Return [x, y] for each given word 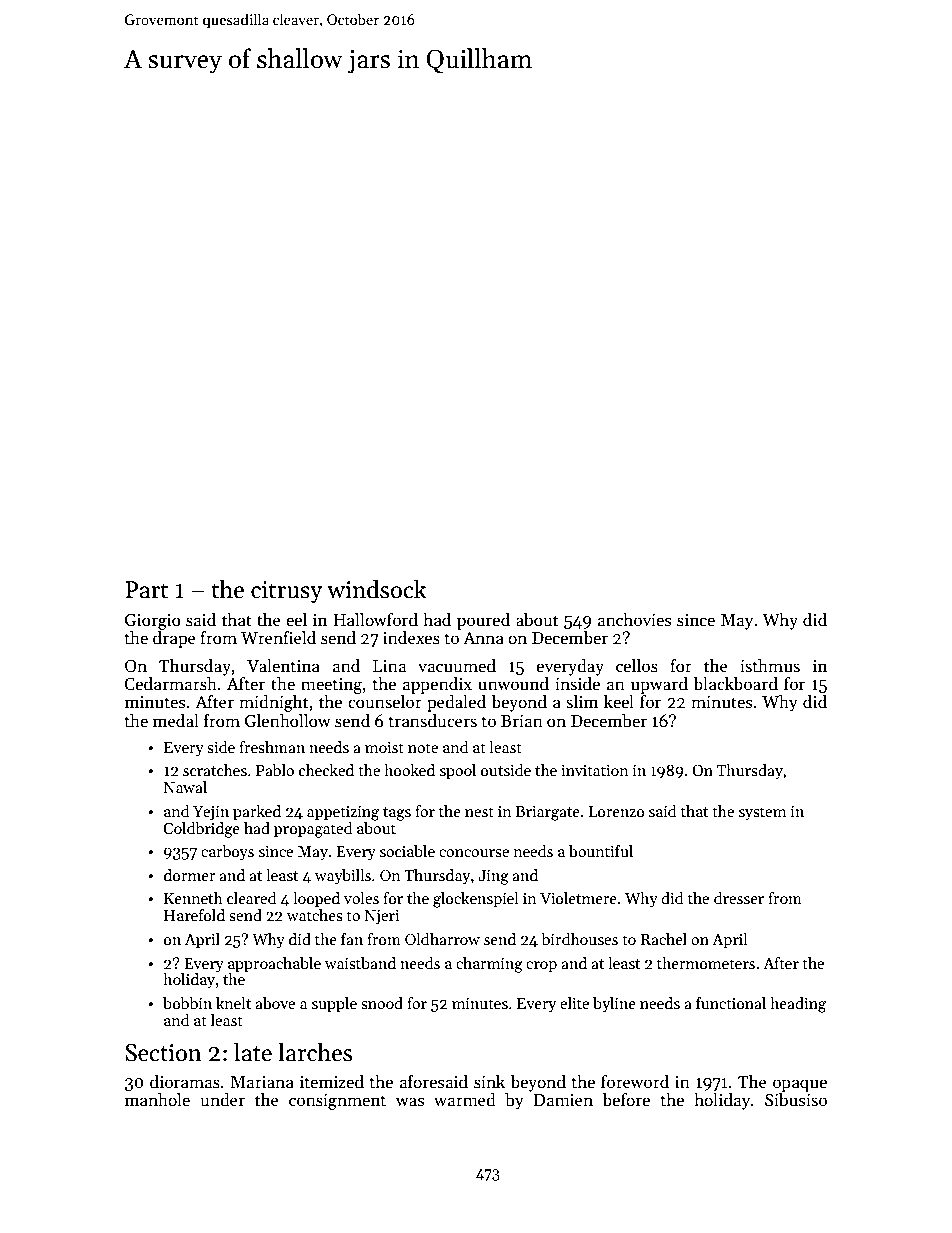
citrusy [286, 592]
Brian [522, 721]
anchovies [634, 620]
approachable [274, 964]
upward [659, 685]
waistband [360, 963]
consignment [337, 1102]
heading [798, 1005]
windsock [377, 589]
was [410, 1101]
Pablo [275, 770]
